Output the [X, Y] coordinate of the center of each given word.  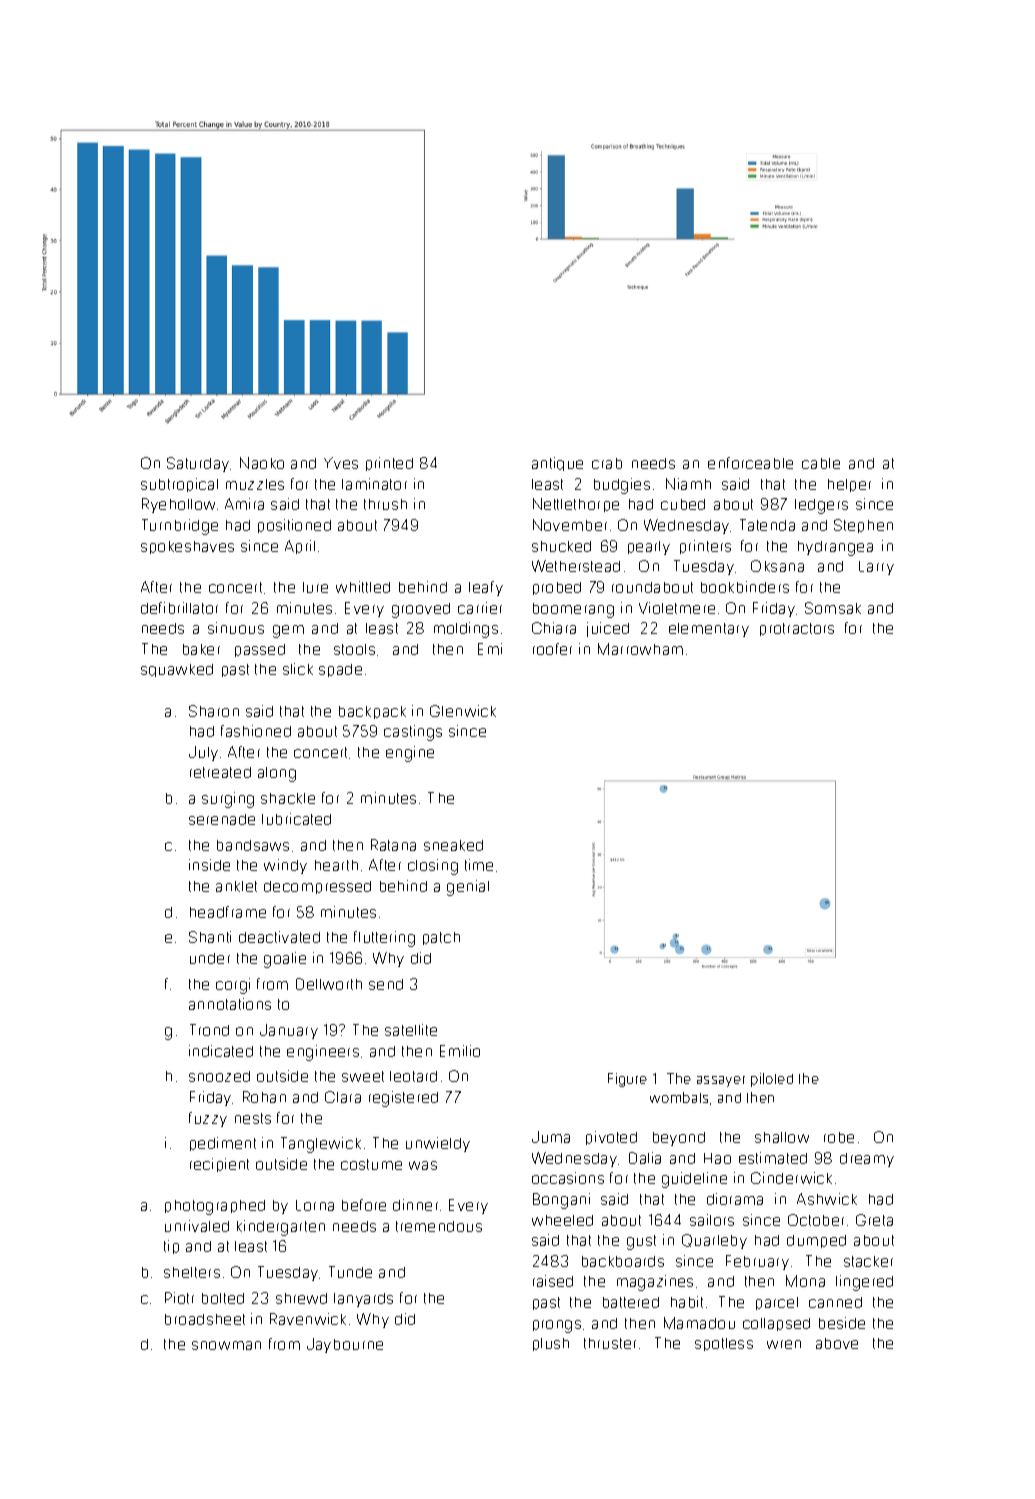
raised [553, 1281]
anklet [236, 886]
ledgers [821, 506]
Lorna [315, 1205]
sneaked [453, 845]
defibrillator [179, 608]
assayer [721, 1081]
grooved [421, 610]
